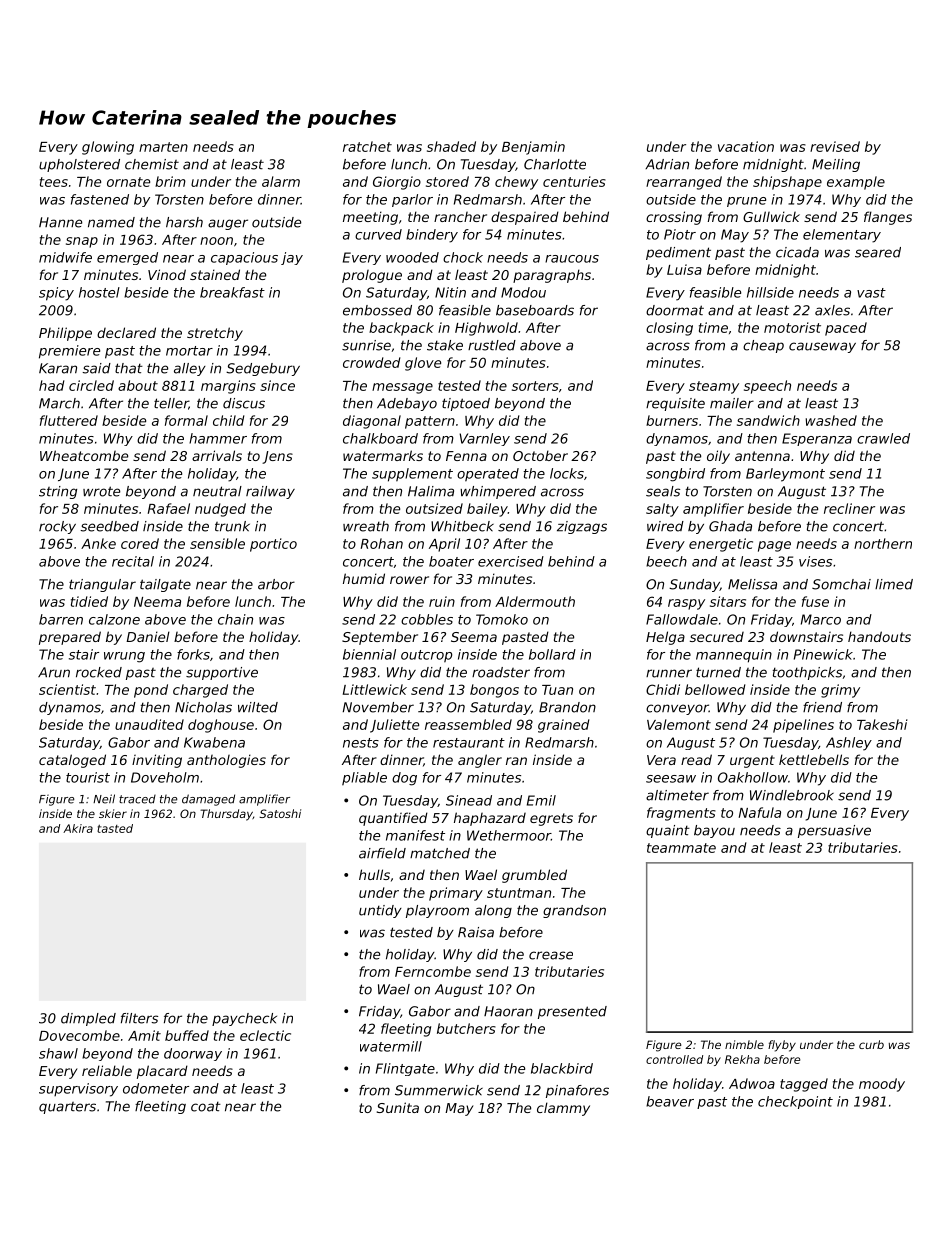  Describe the element at coordinates (206, 1107) in the document. I see `coat` at that location.
